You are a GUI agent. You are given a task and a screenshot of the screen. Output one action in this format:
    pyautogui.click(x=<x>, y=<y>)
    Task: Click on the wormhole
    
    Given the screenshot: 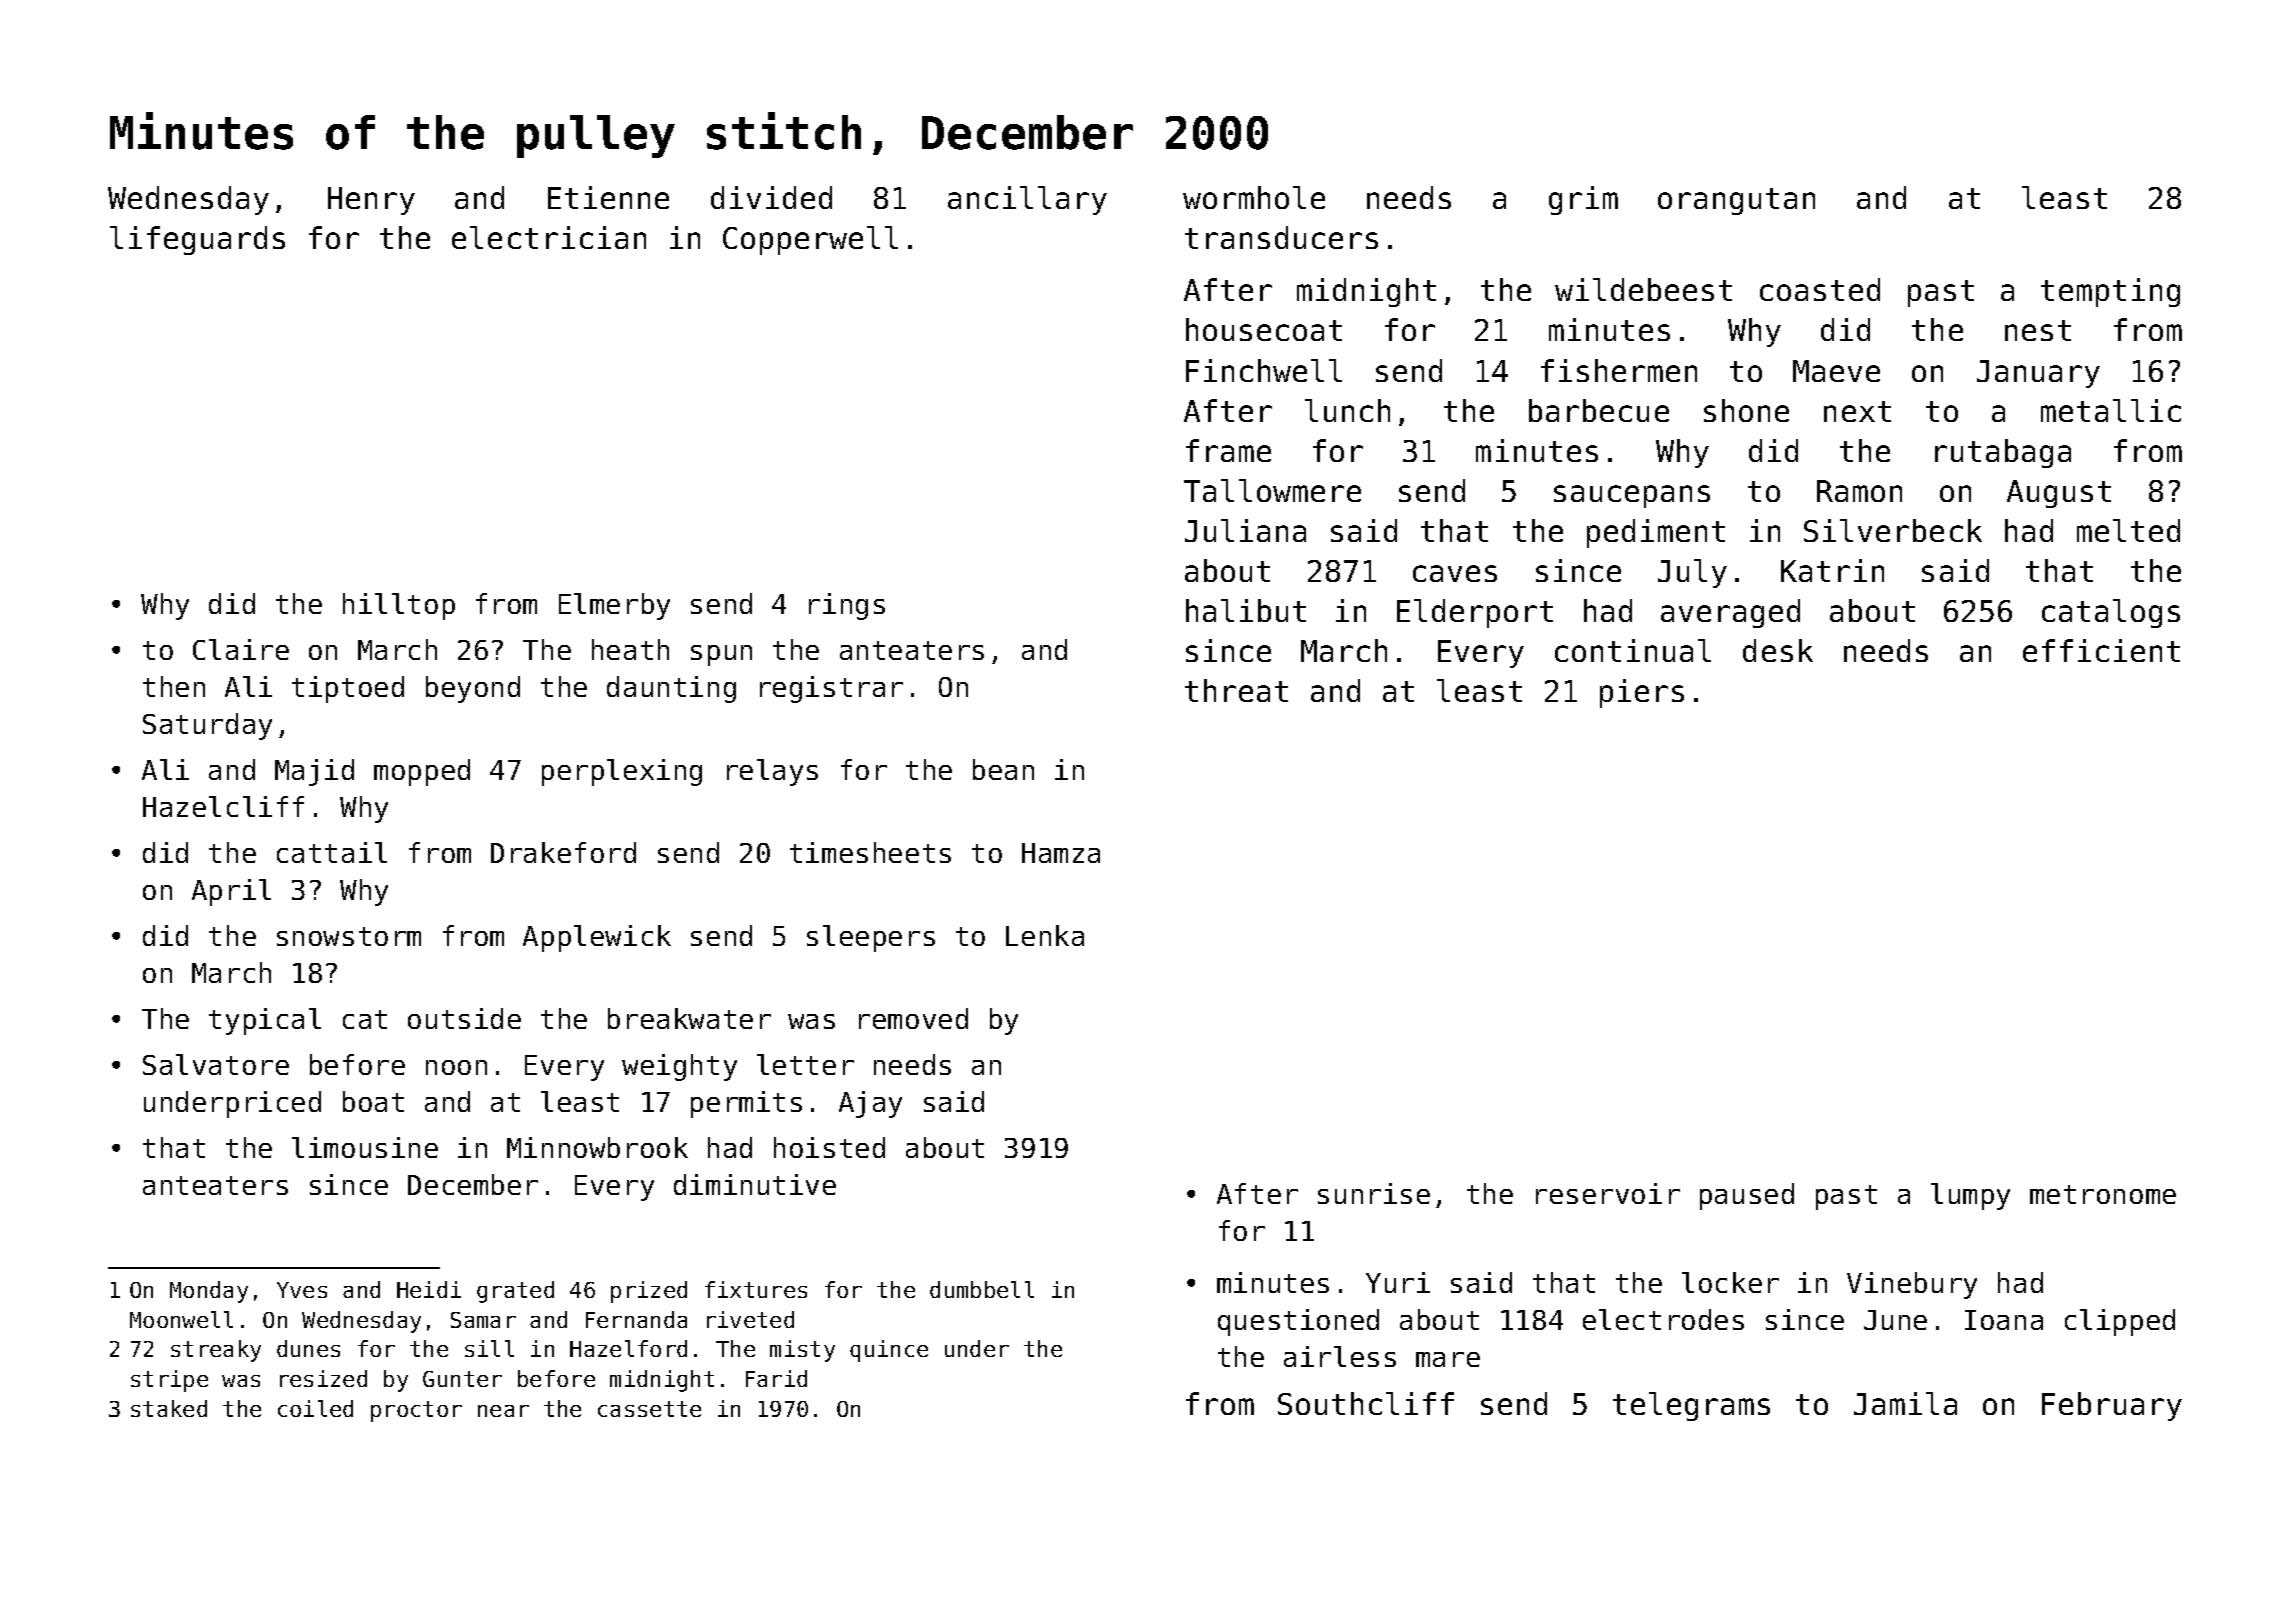 What is the action you would take?
    pyautogui.click(x=1254, y=197)
